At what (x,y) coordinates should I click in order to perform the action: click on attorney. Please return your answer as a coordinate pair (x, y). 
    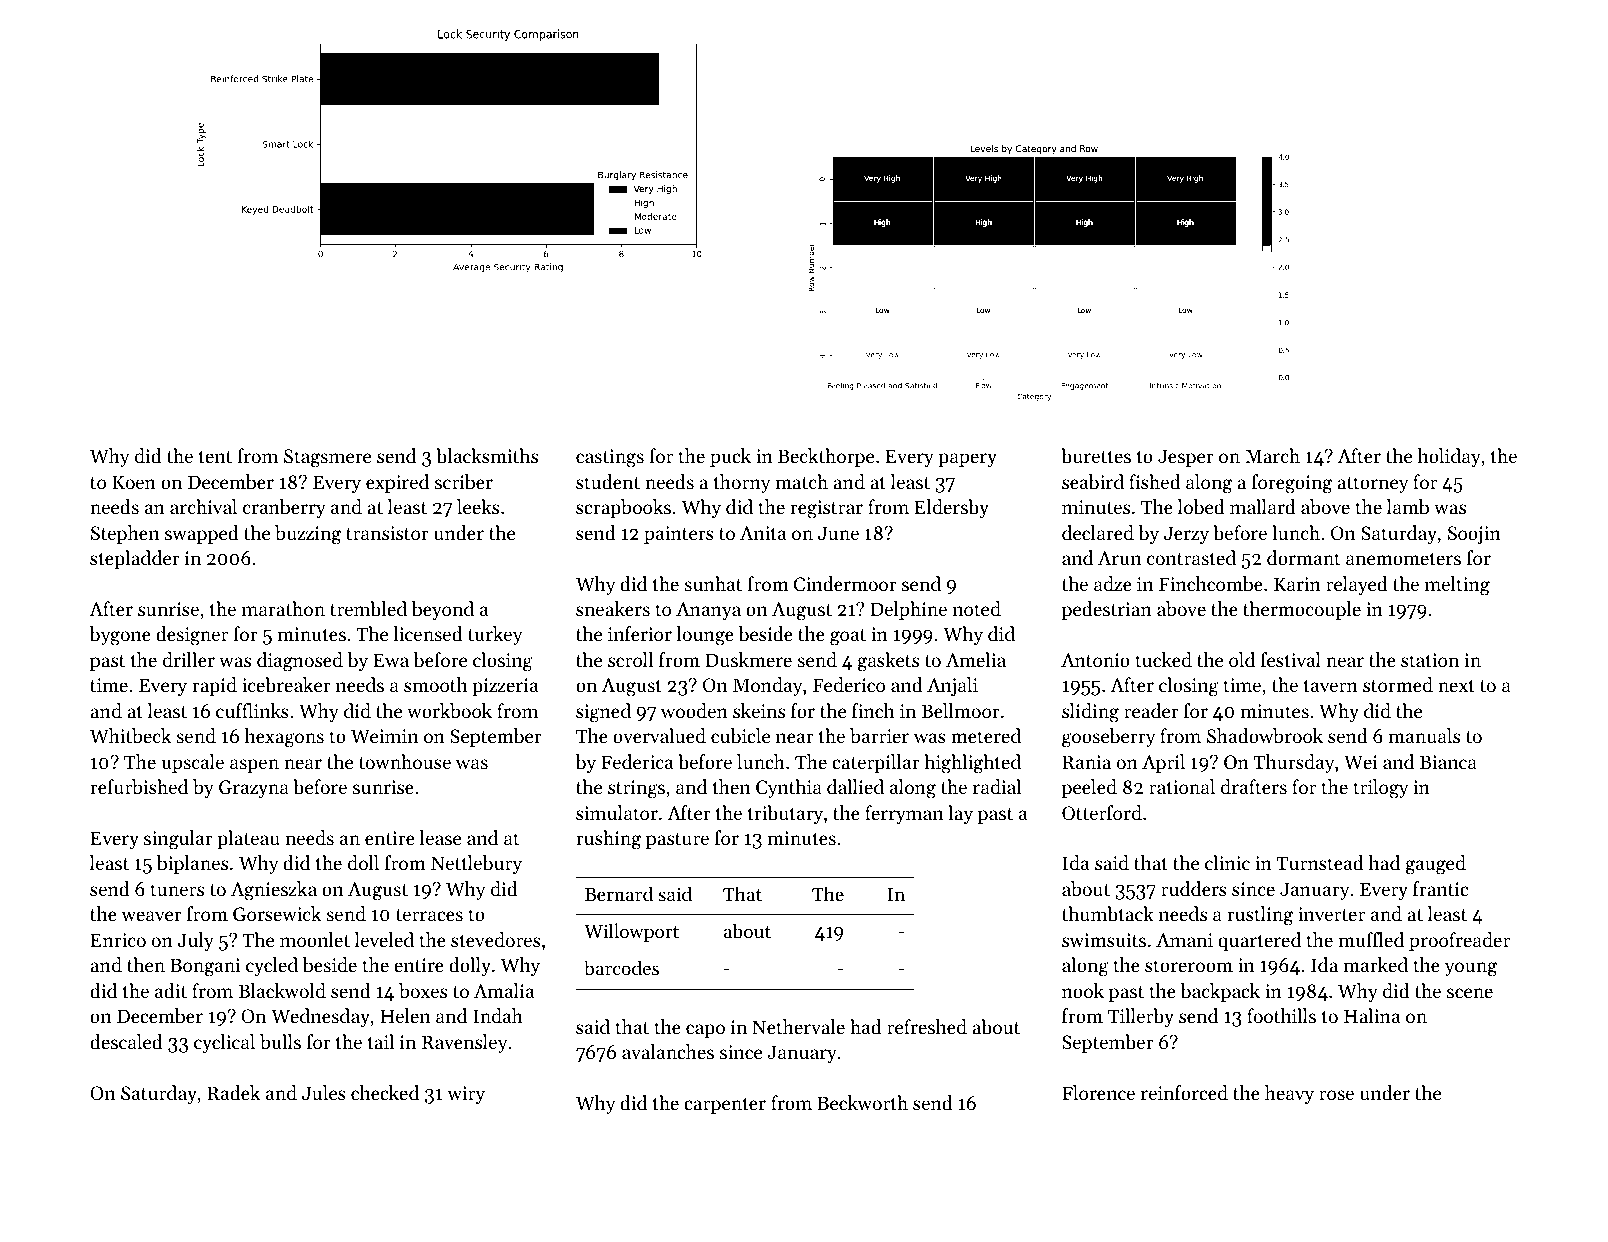
    Looking at the image, I should click on (1372, 485).
